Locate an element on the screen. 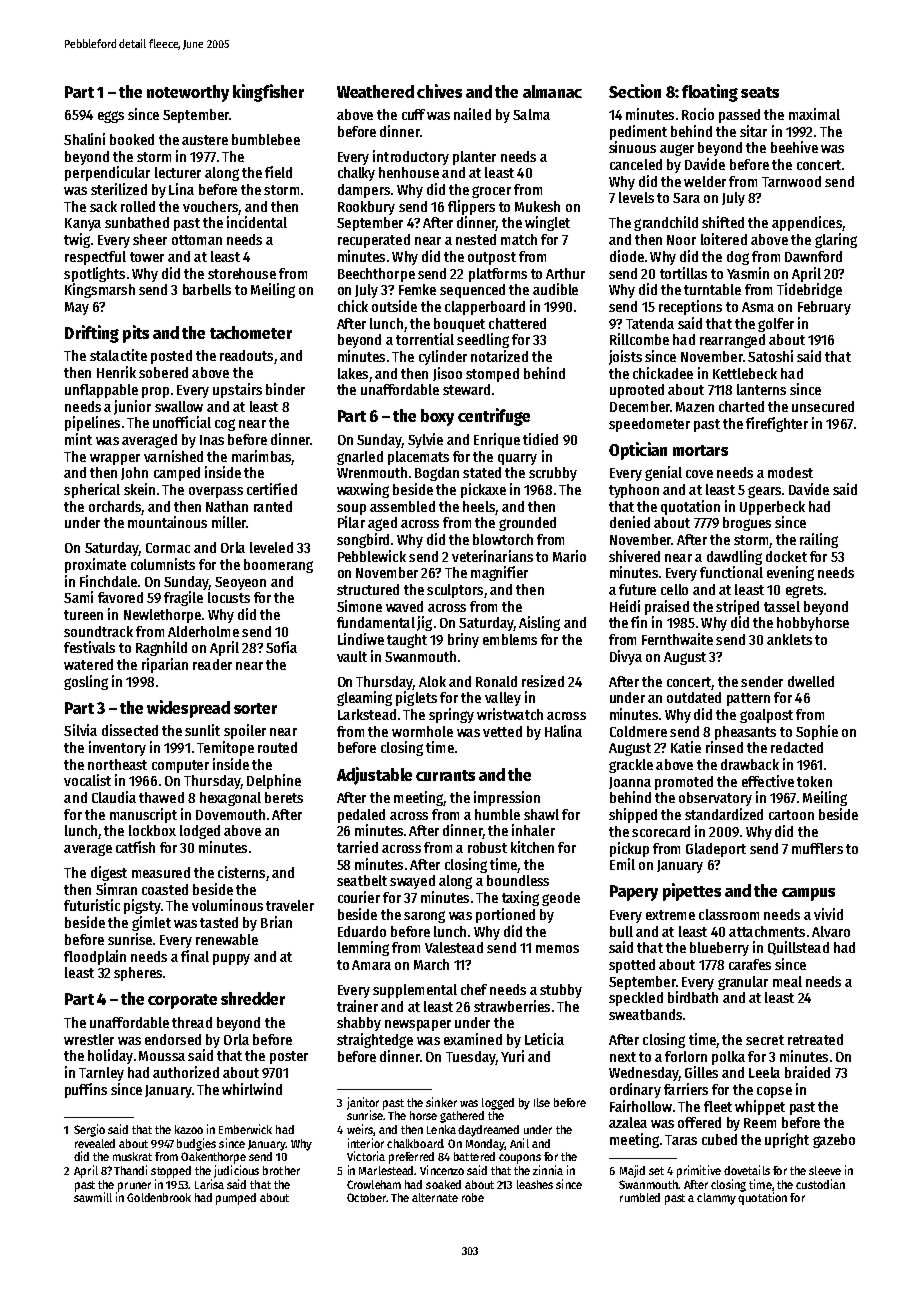 This screenshot has height=1308, width=924. retreated is located at coordinates (815, 1039).
